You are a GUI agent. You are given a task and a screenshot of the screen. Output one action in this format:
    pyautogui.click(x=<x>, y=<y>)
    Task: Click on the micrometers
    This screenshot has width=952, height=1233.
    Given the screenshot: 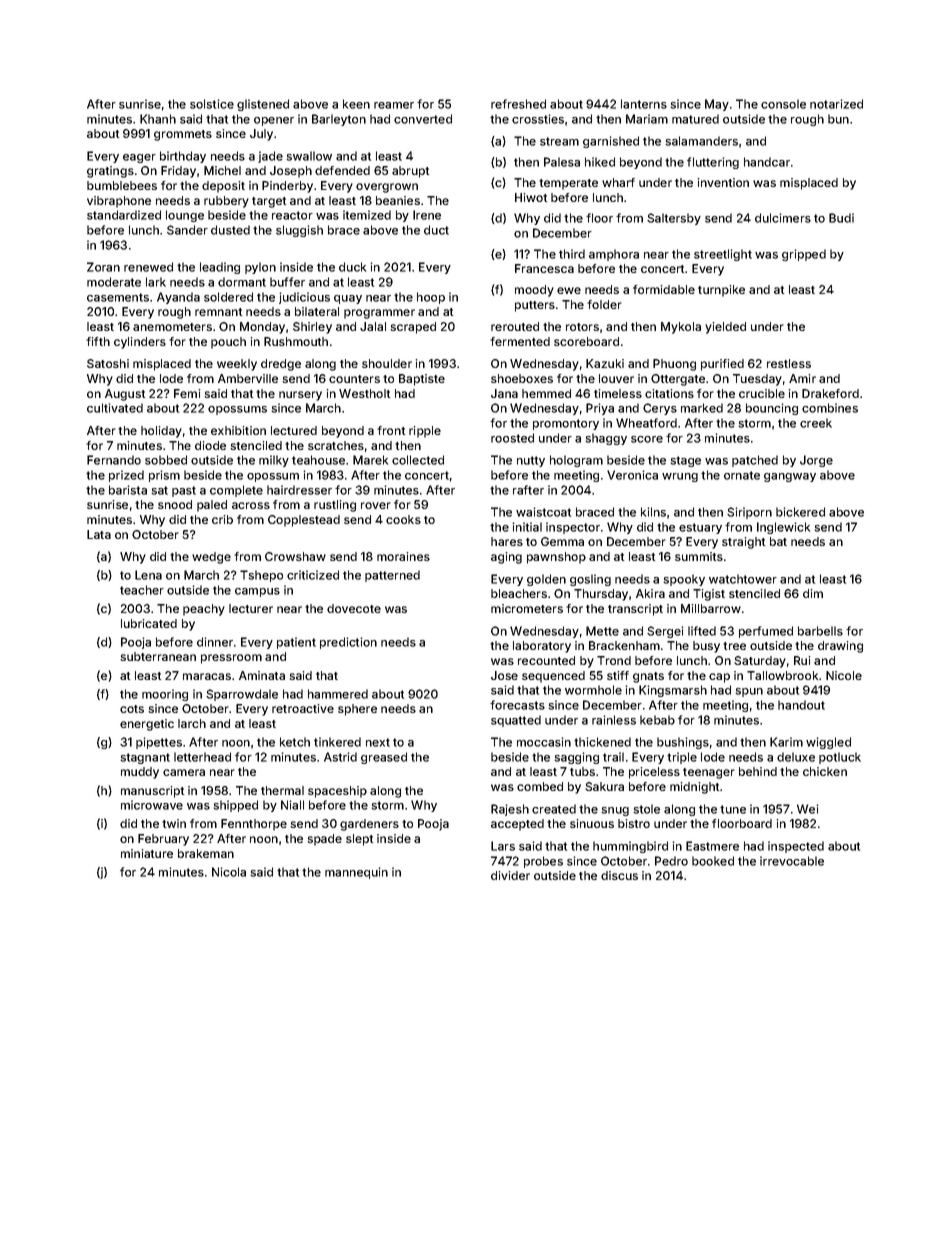 What is the action you would take?
    pyautogui.click(x=527, y=608)
